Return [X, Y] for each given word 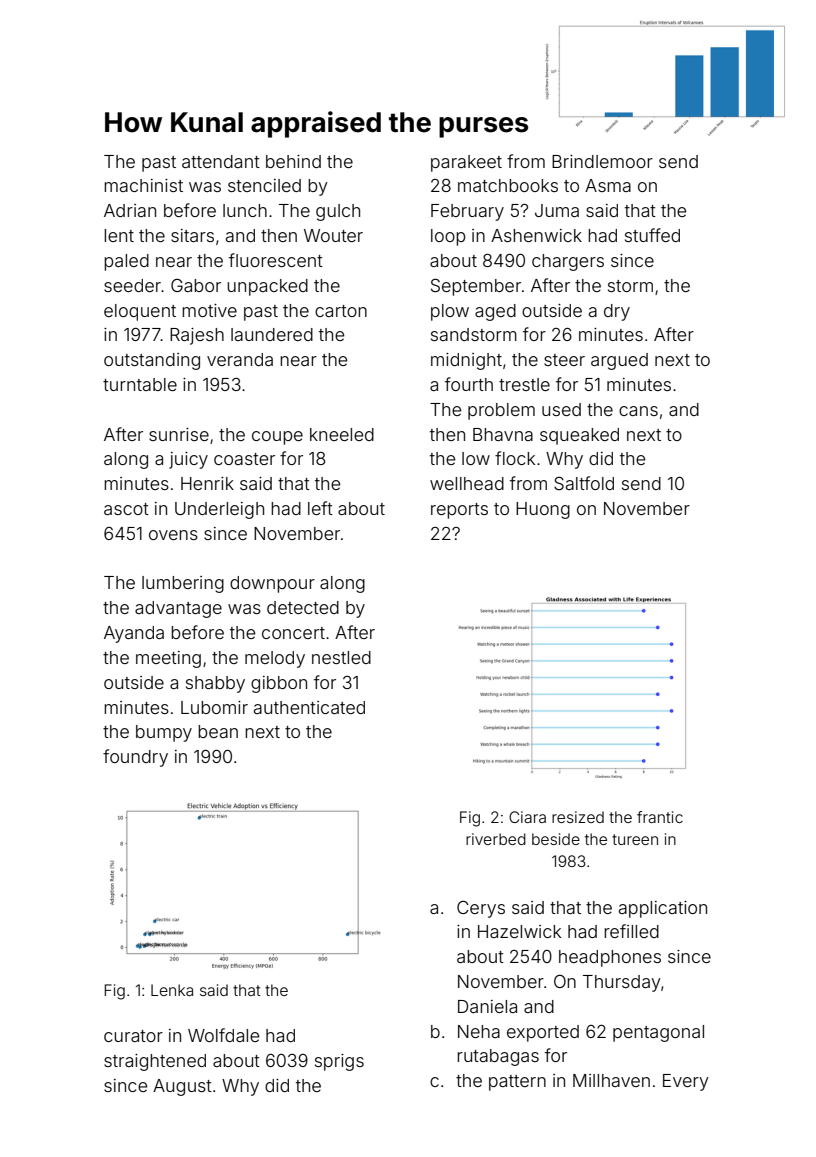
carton [341, 311]
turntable [140, 384]
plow [450, 312]
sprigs [339, 1062]
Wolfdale [223, 1035]
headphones [610, 958]
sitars [192, 235]
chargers [568, 262]
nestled [341, 657]
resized [578, 817]
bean [218, 731]
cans [638, 411]
